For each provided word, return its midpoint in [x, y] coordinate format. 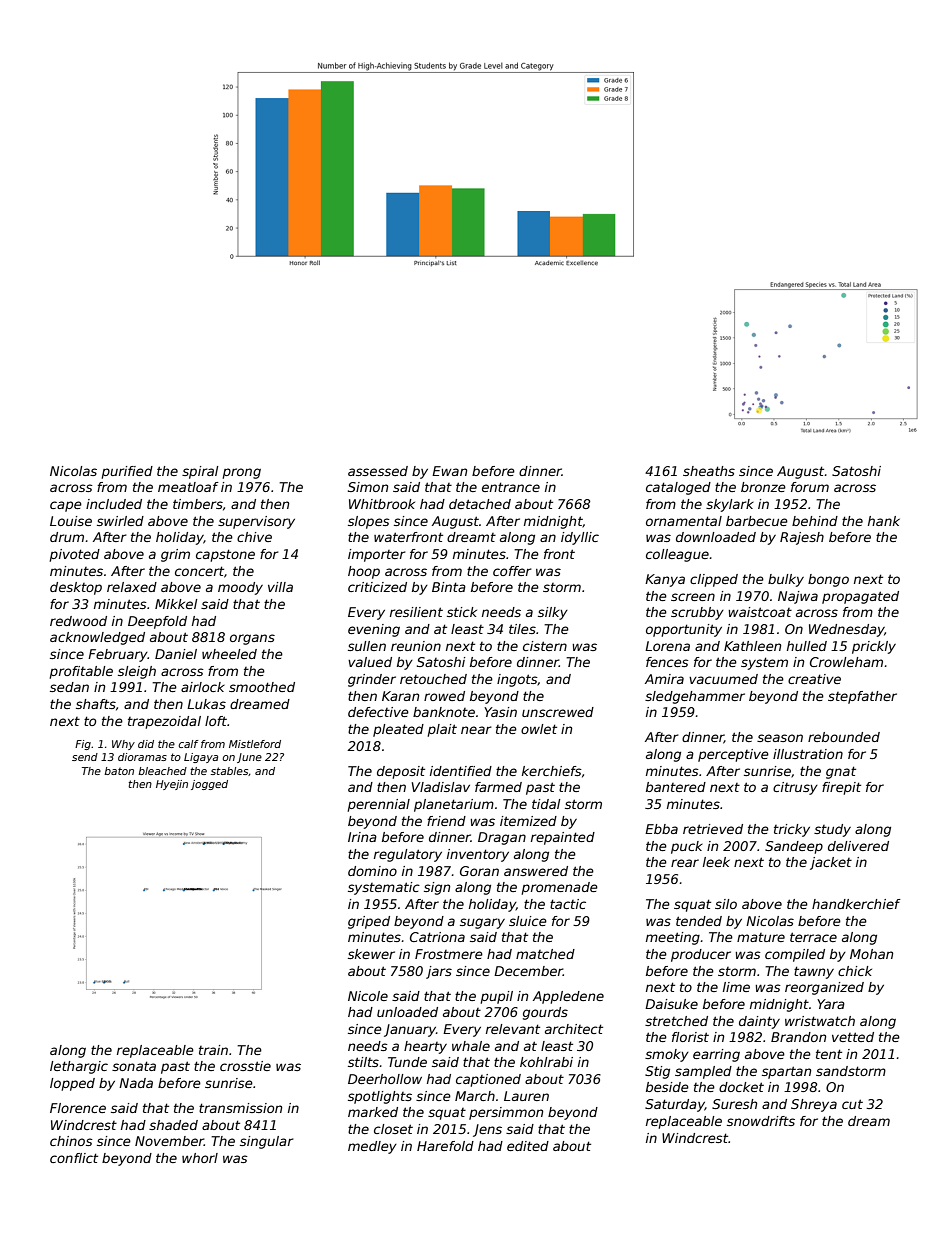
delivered [858, 846]
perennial [379, 805]
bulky [786, 580]
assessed [378, 471]
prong [242, 473]
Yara [831, 1004]
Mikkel [176, 604]
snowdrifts [761, 1121]
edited [528, 1146]
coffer [512, 571]
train [213, 1050]
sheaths [709, 471]
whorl [200, 1158]
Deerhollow [385, 1079]
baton [119, 771]
